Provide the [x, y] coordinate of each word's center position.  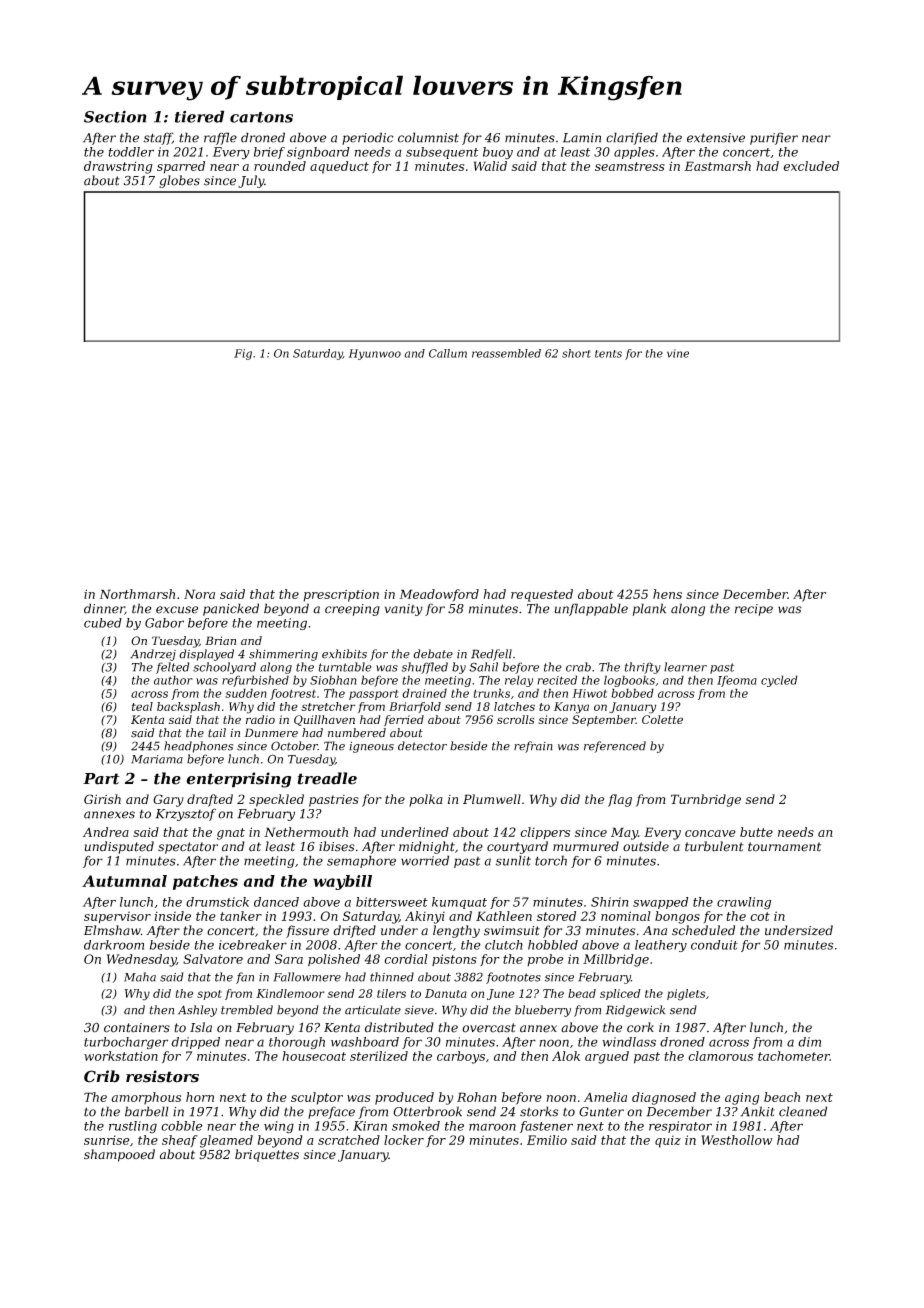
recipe [754, 610]
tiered [199, 116]
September [604, 721]
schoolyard [224, 668]
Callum [448, 353]
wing [279, 1127]
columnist [428, 137]
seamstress [630, 166]
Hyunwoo [375, 354]
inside [173, 916]
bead [582, 993]
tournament [784, 847]
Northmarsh [137, 594]
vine [678, 353]
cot [760, 916]
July [251, 181]
